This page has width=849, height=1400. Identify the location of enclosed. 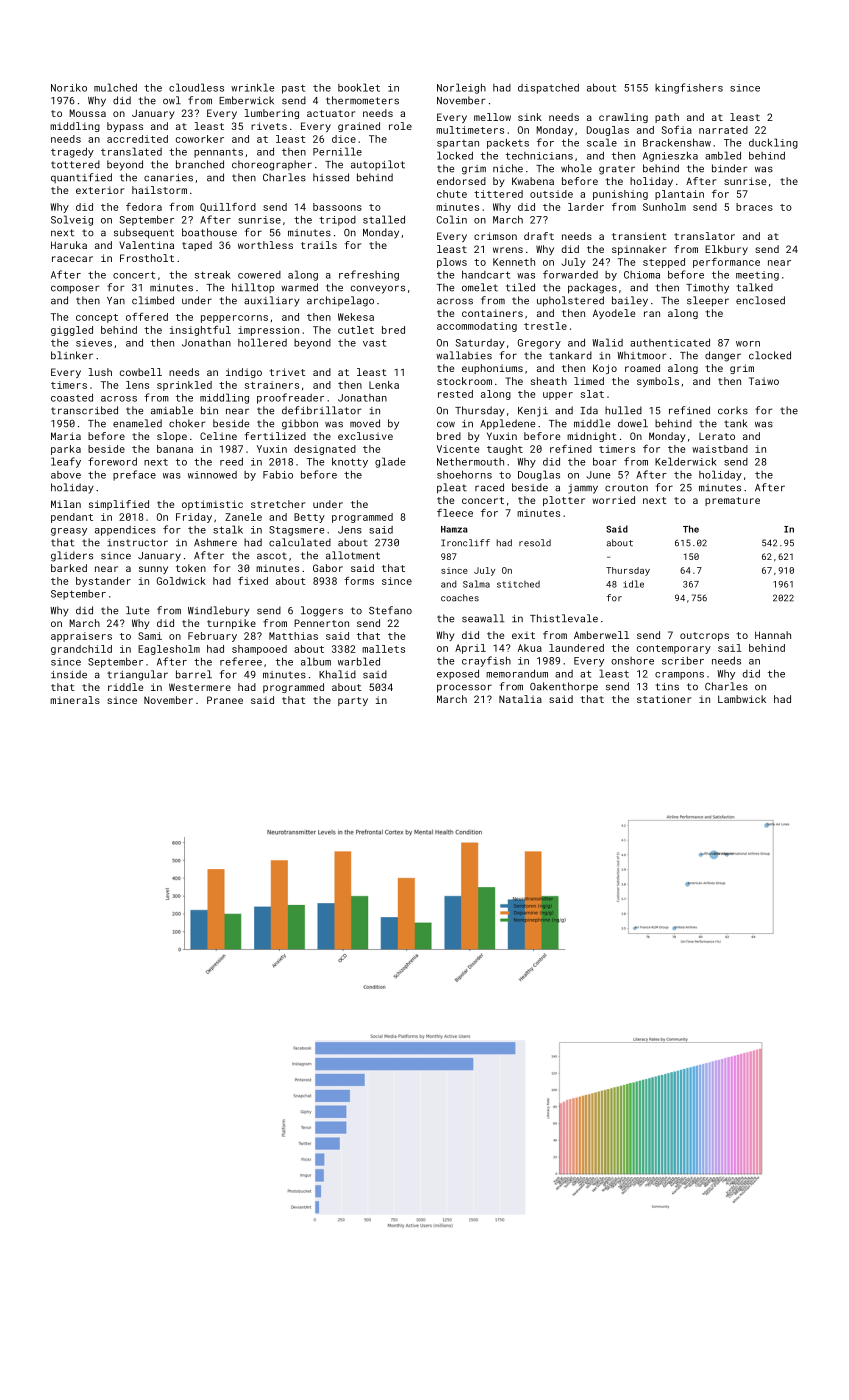
(760, 300).
